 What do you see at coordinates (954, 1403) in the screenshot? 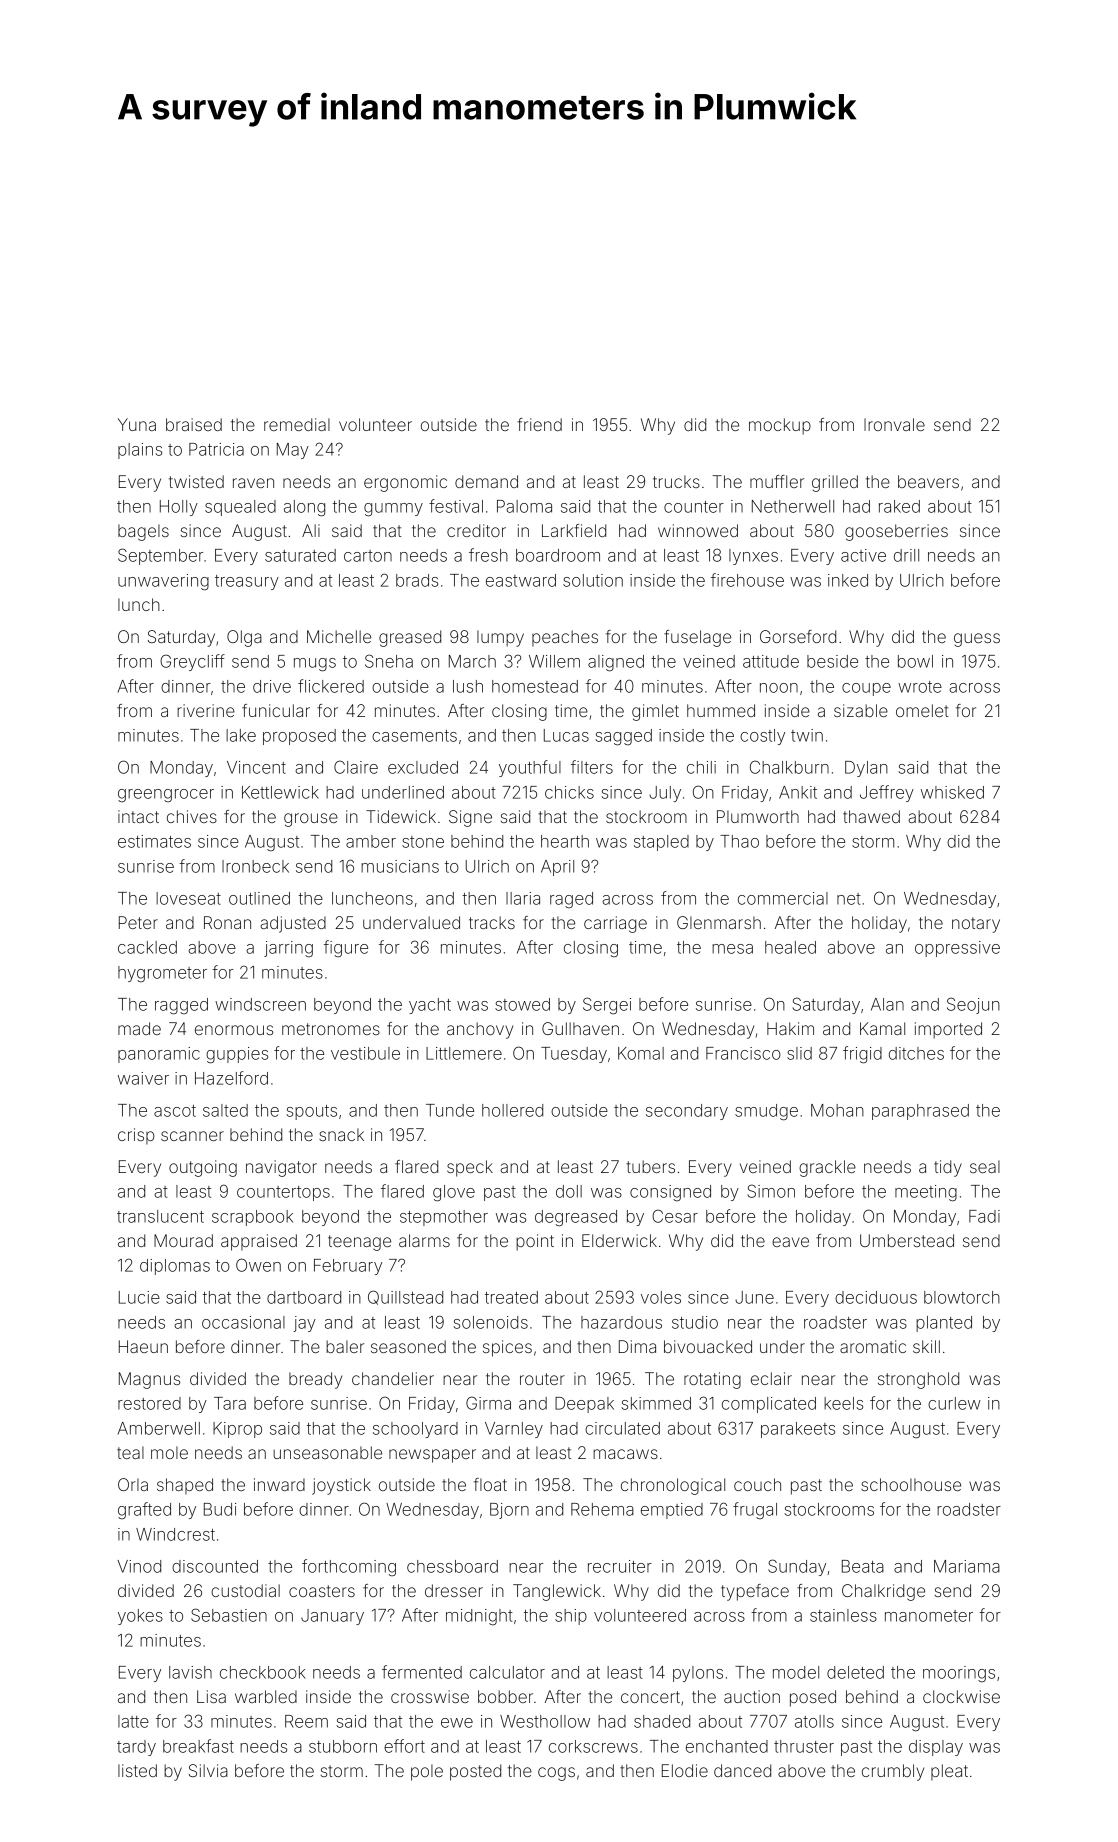
I see `curlew` at bounding box center [954, 1403].
